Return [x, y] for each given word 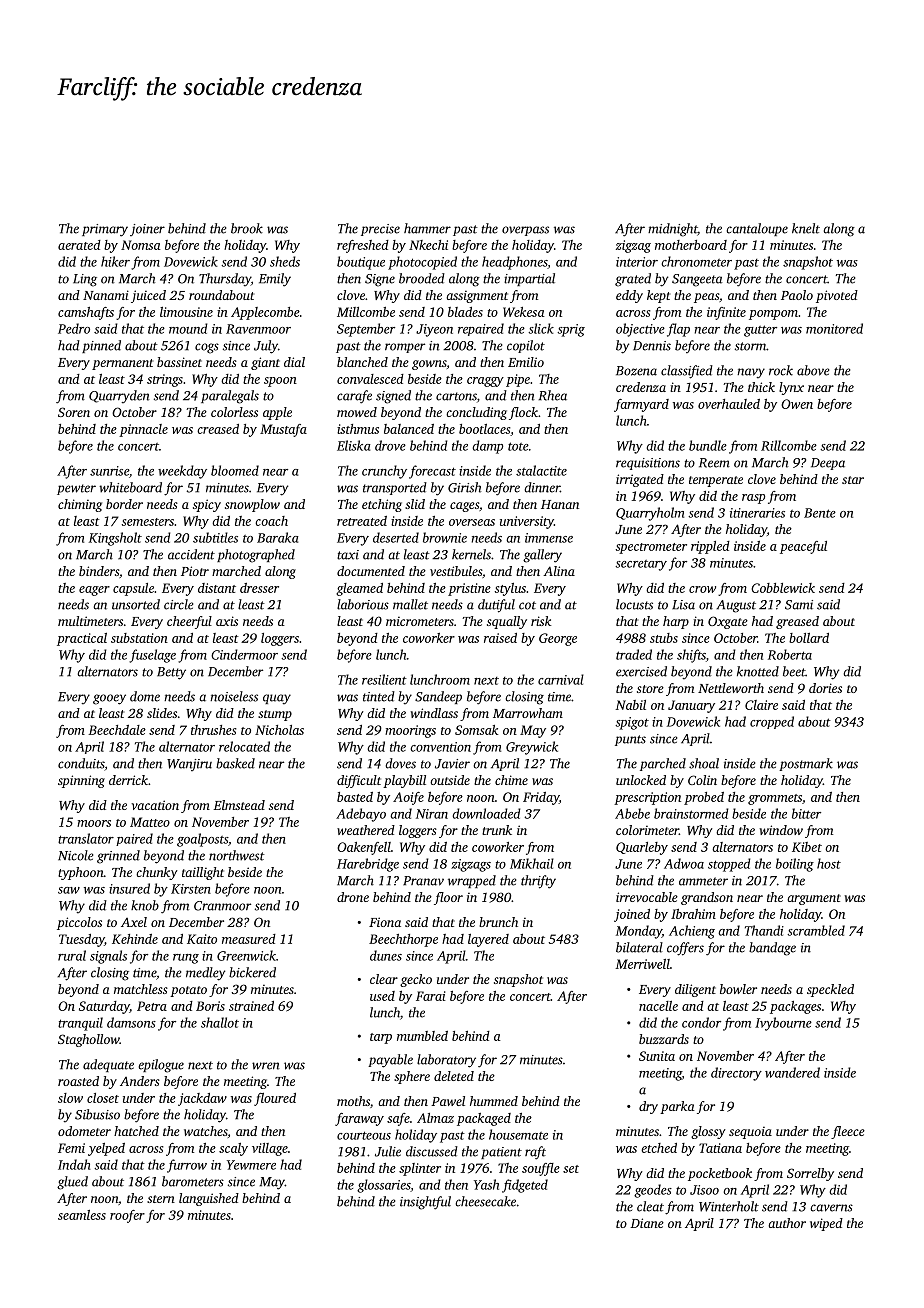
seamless [82, 1215]
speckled [830, 990]
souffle [541, 1169]
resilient [384, 679]
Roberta [790, 654]
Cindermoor [244, 654]
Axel [134, 922]
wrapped [472, 881]
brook [247, 228]
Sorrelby [810, 1174]
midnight [672, 230]
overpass [525, 231]
